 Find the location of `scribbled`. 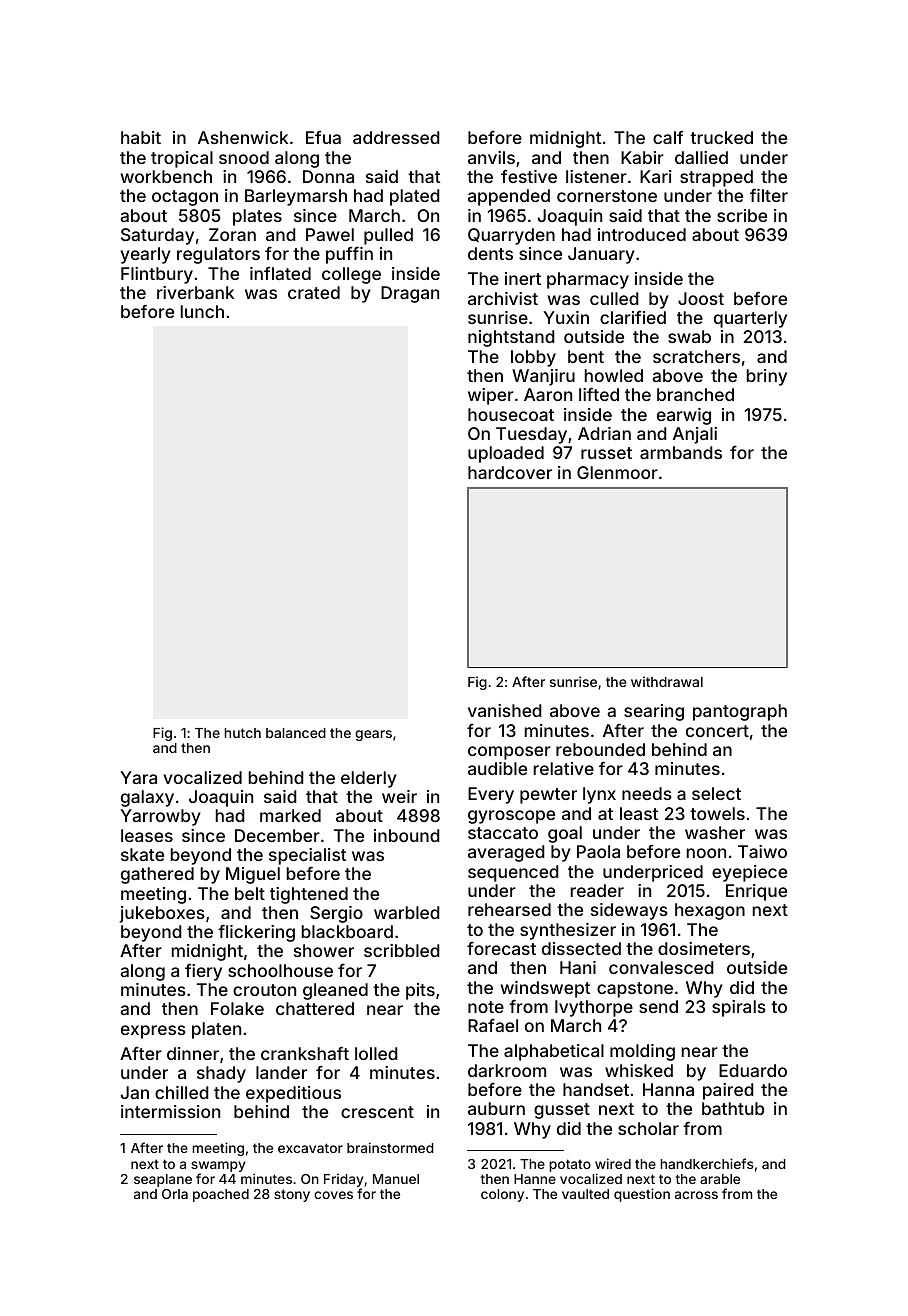

scribbled is located at coordinates (402, 950).
